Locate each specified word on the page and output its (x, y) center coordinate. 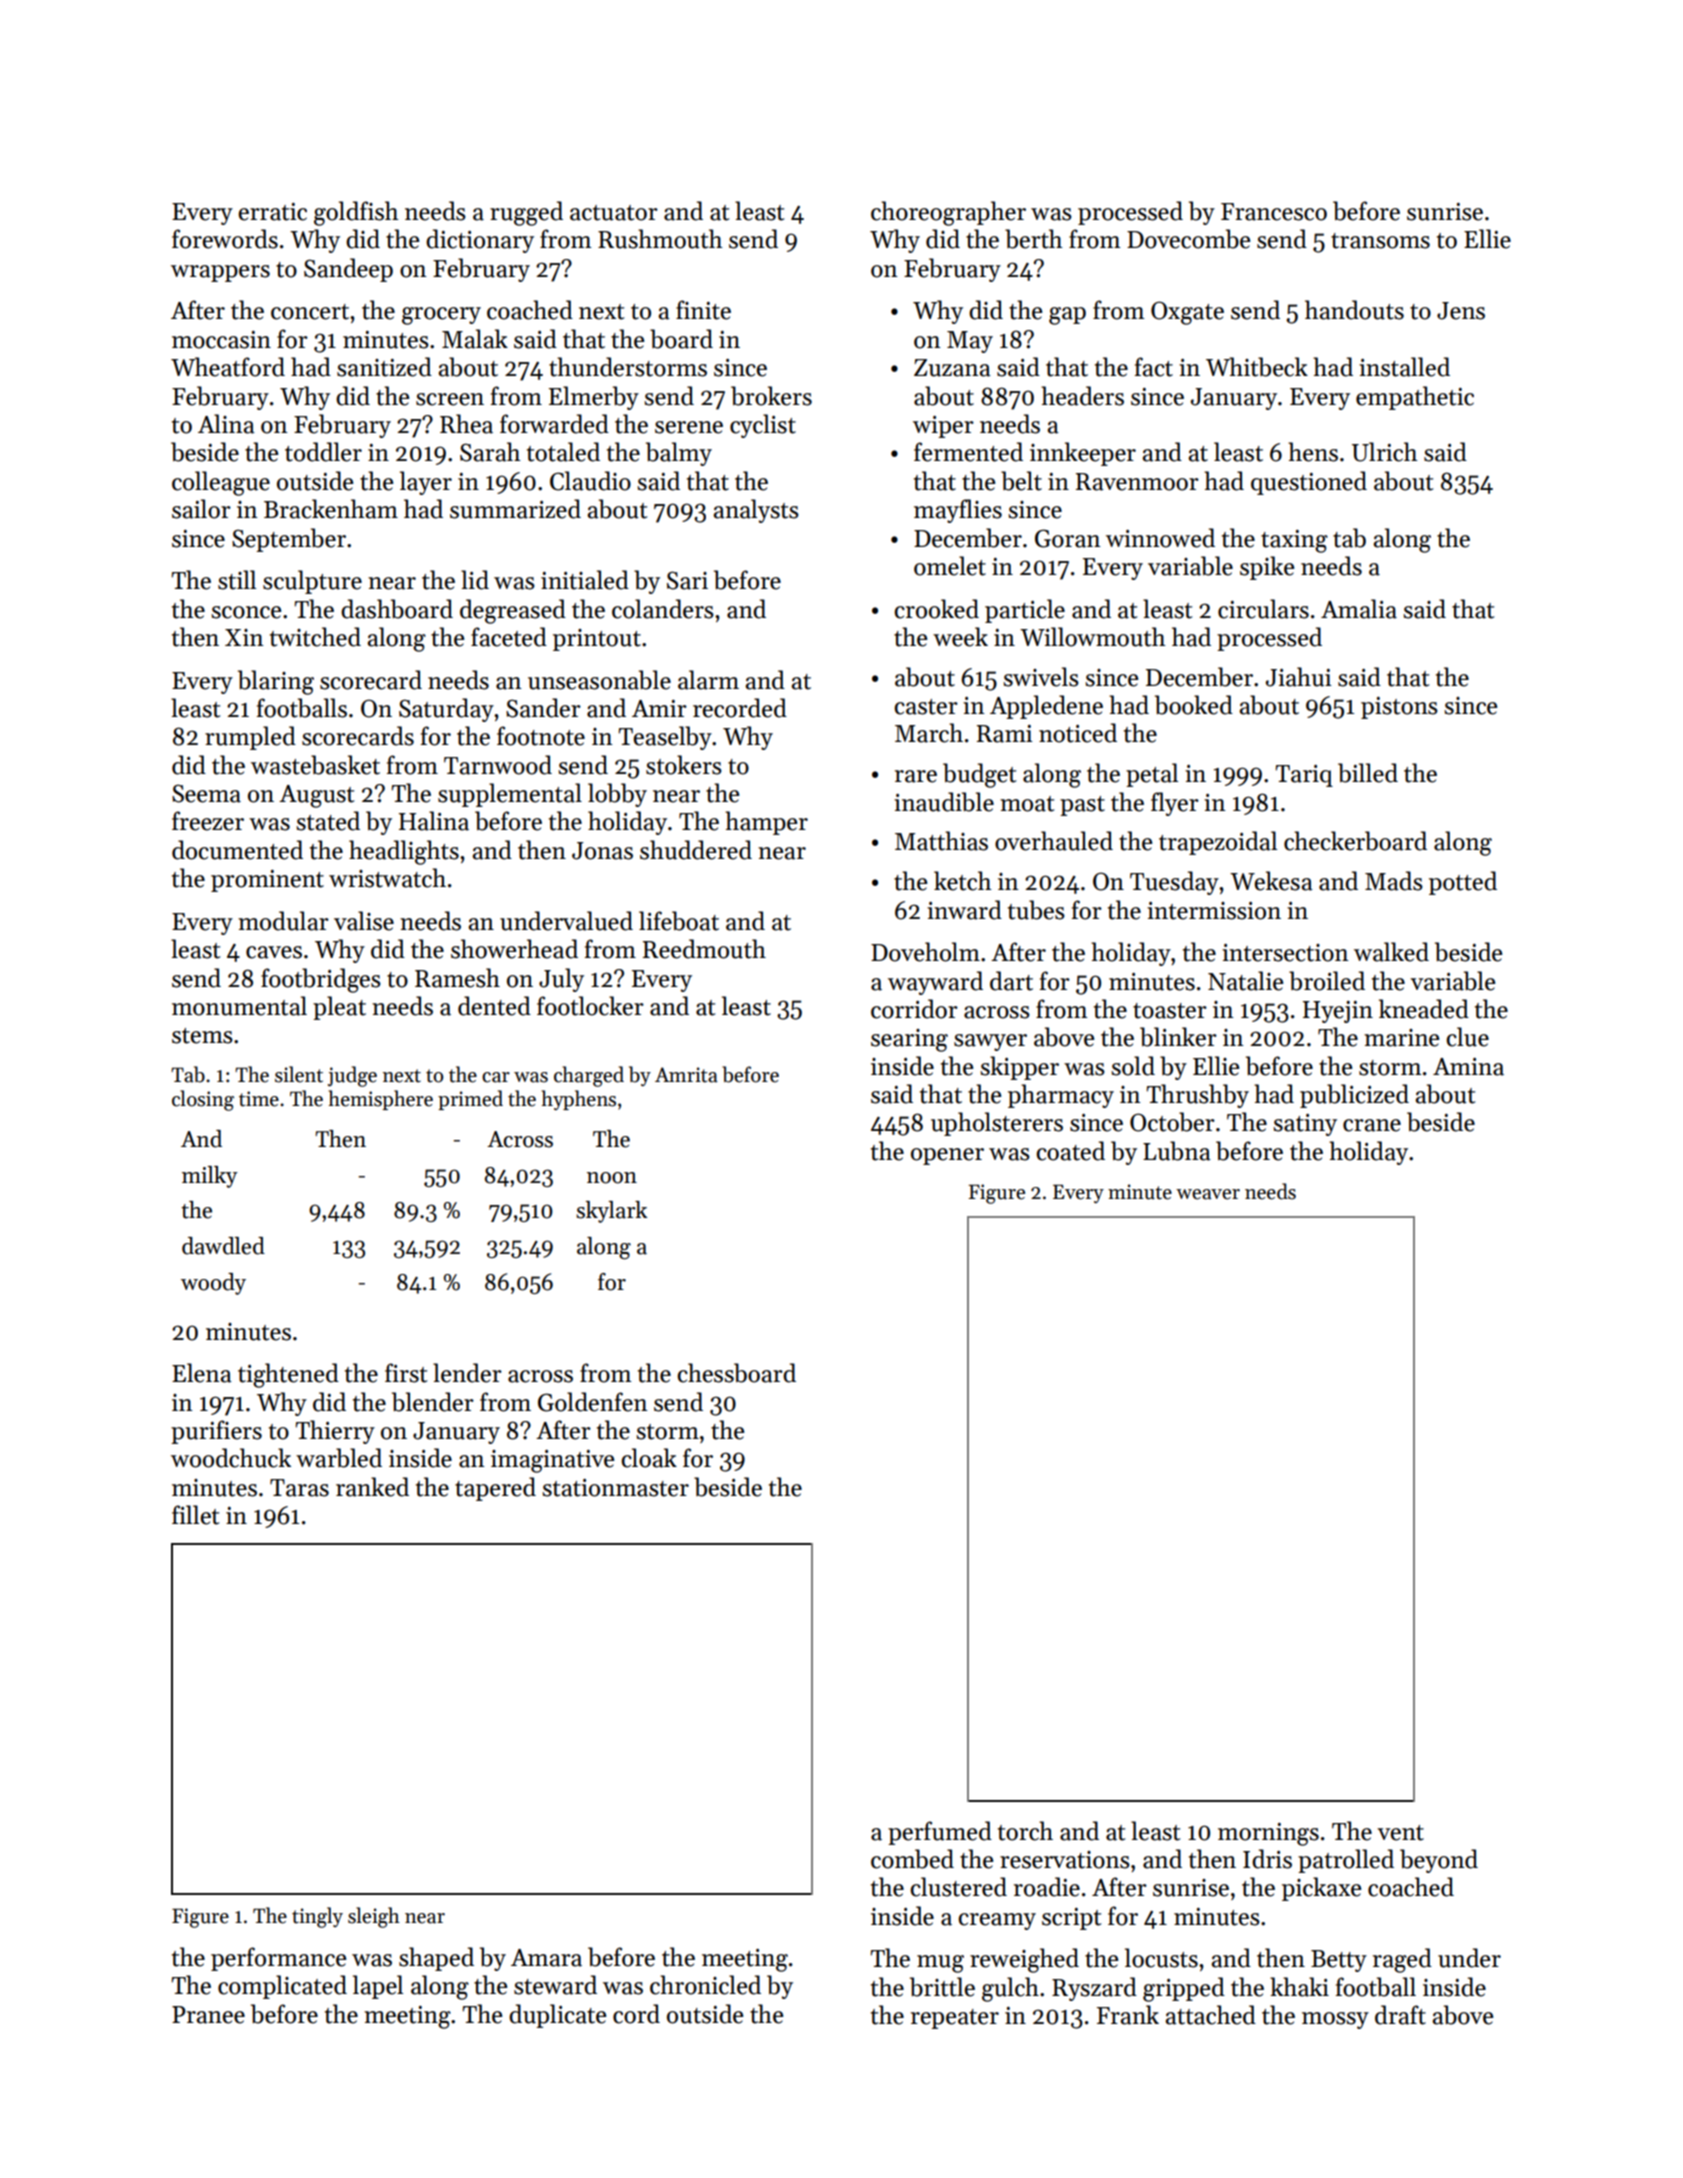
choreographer (948, 213)
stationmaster (615, 1488)
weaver (1208, 1194)
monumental (239, 1006)
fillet (195, 1515)
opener (947, 1156)
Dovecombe (1188, 239)
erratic (272, 212)
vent (1401, 1833)
